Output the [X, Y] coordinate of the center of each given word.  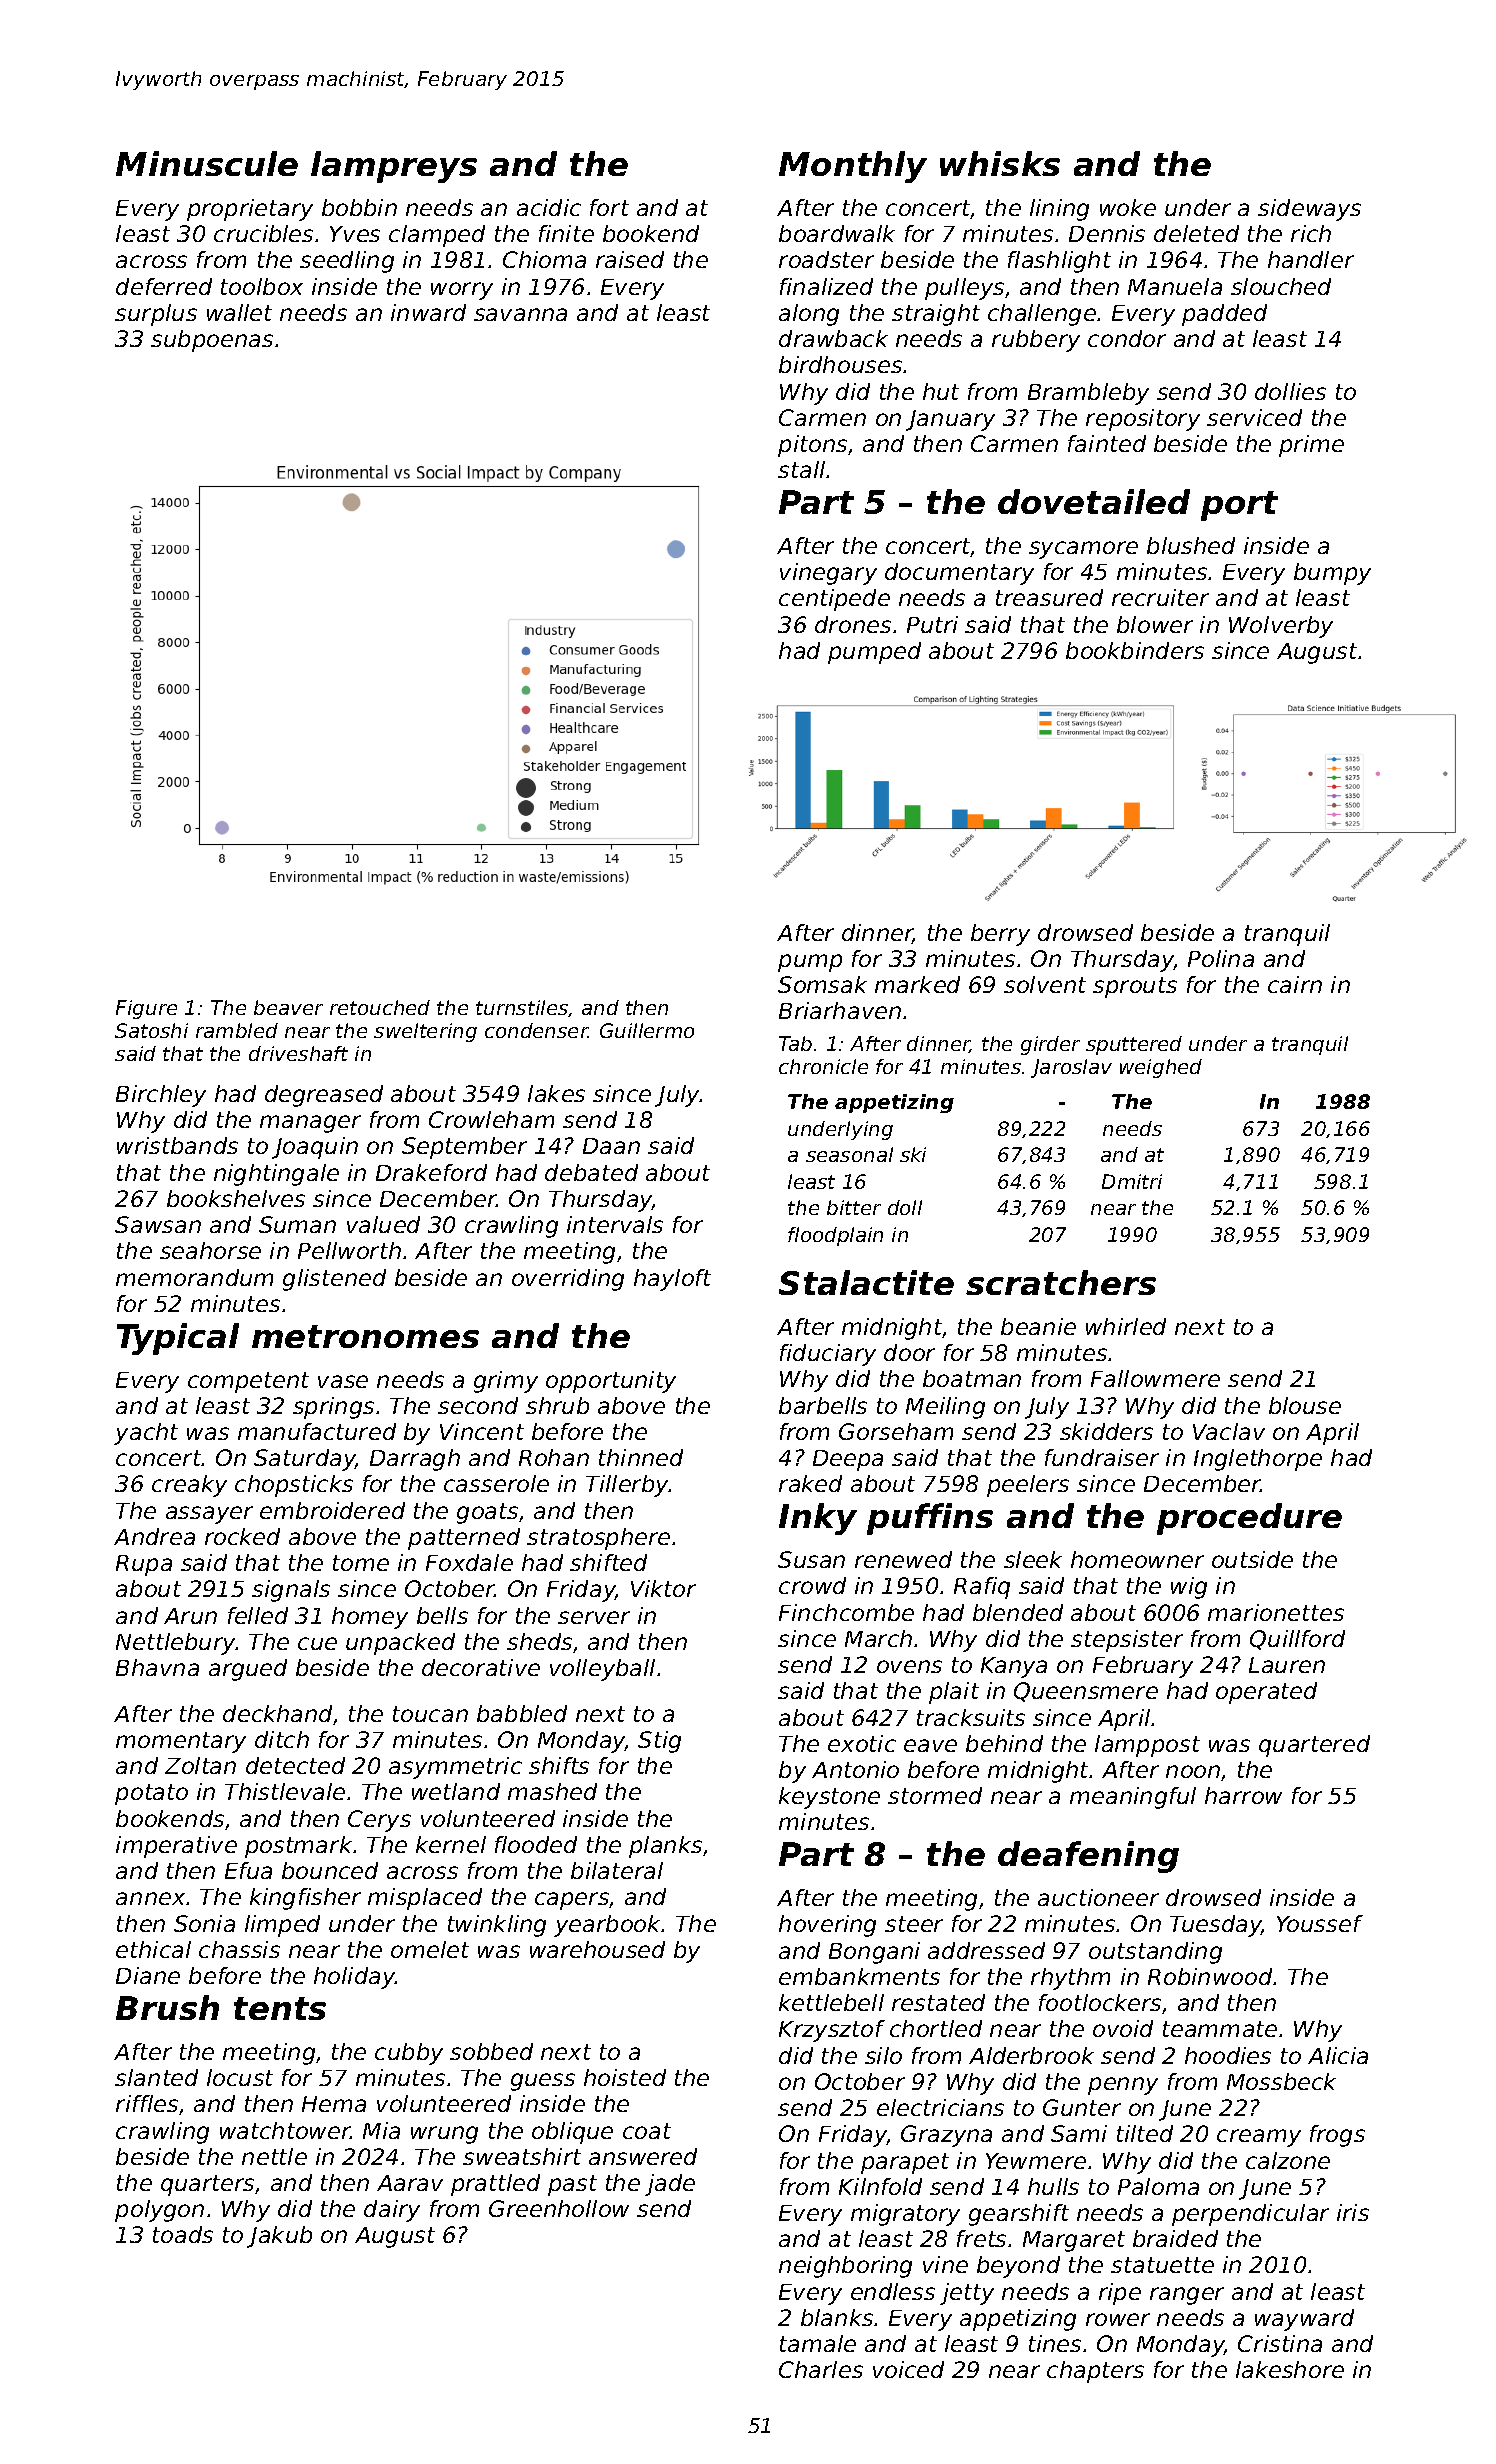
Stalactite [866, 1282]
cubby [409, 2054]
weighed [1161, 1068]
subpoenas [212, 341]
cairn [1295, 984]
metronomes [365, 1336]
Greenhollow [559, 2208]
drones [853, 624]
